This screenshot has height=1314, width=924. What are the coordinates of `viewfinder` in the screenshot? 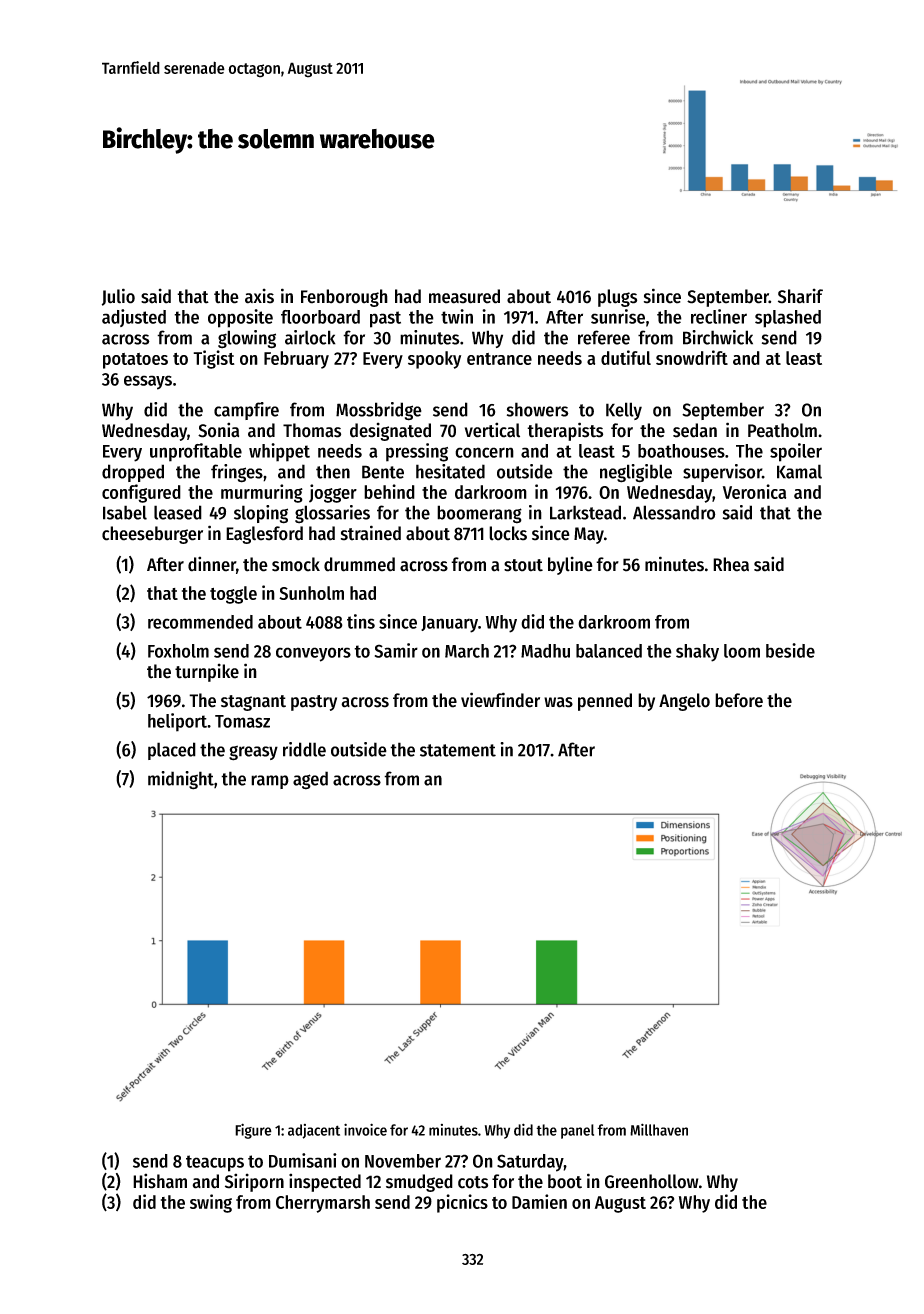 It's located at (500, 700).
